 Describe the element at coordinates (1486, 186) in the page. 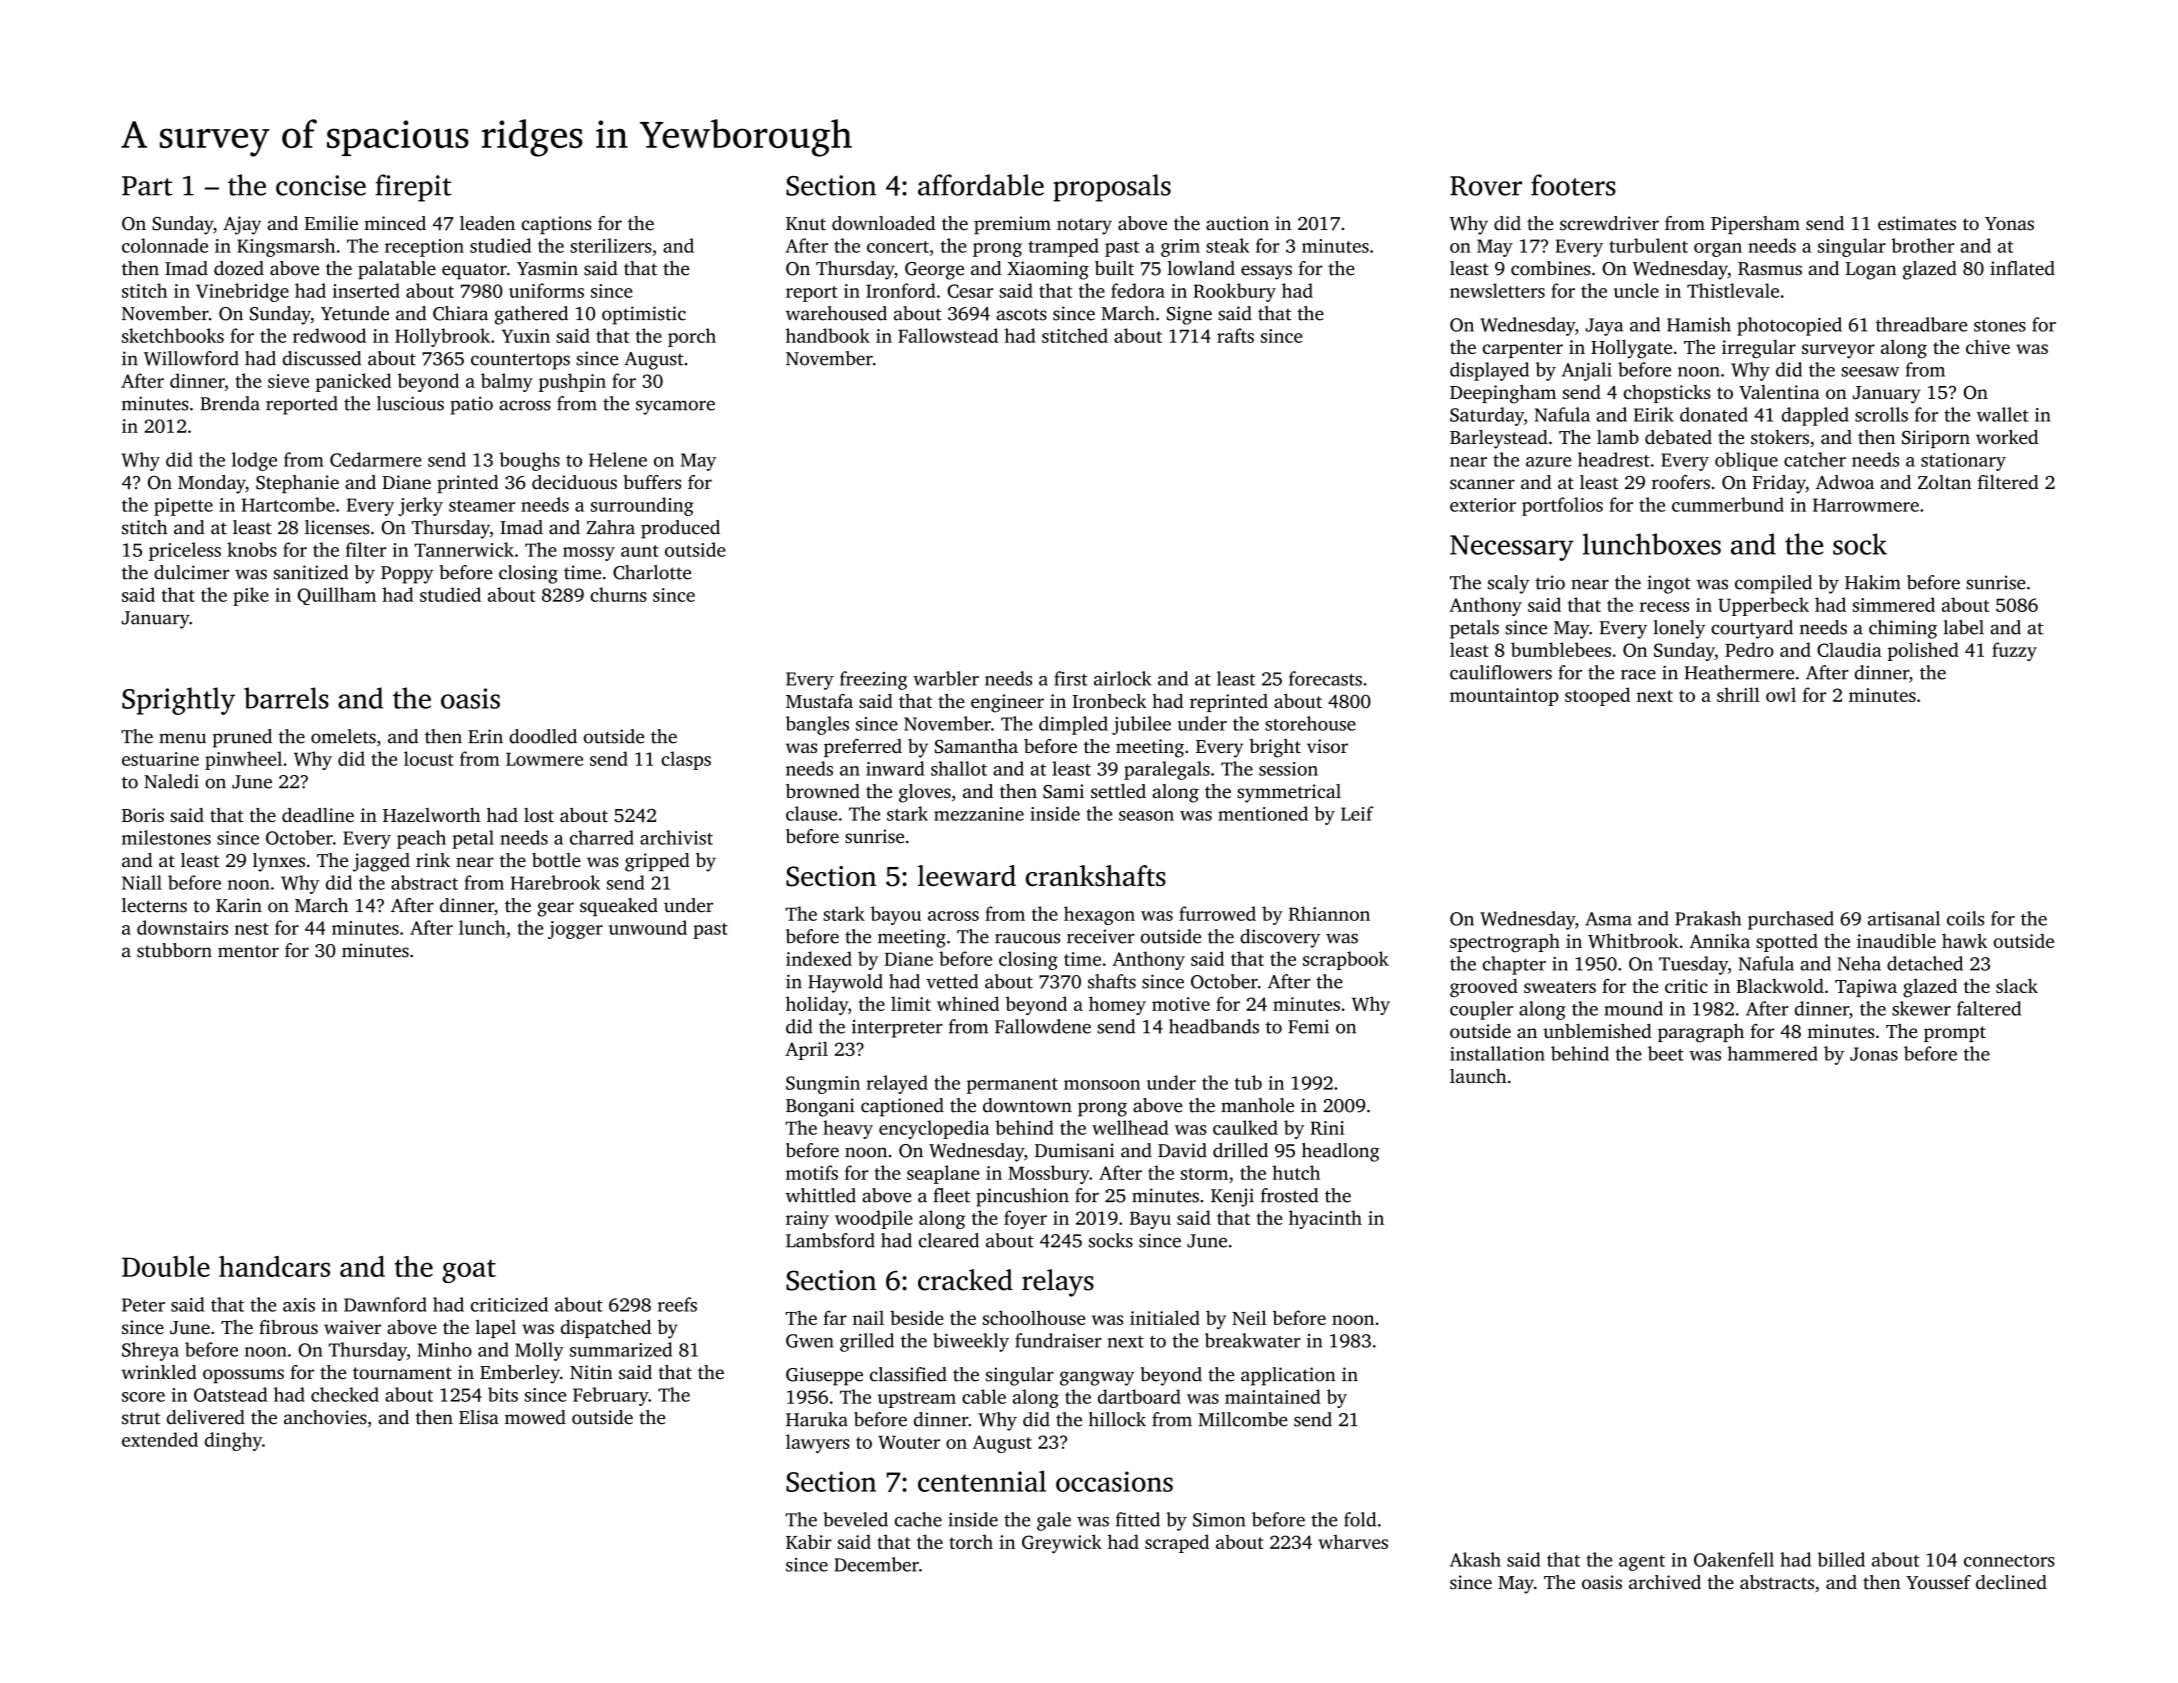

I see `Rover` at that location.
